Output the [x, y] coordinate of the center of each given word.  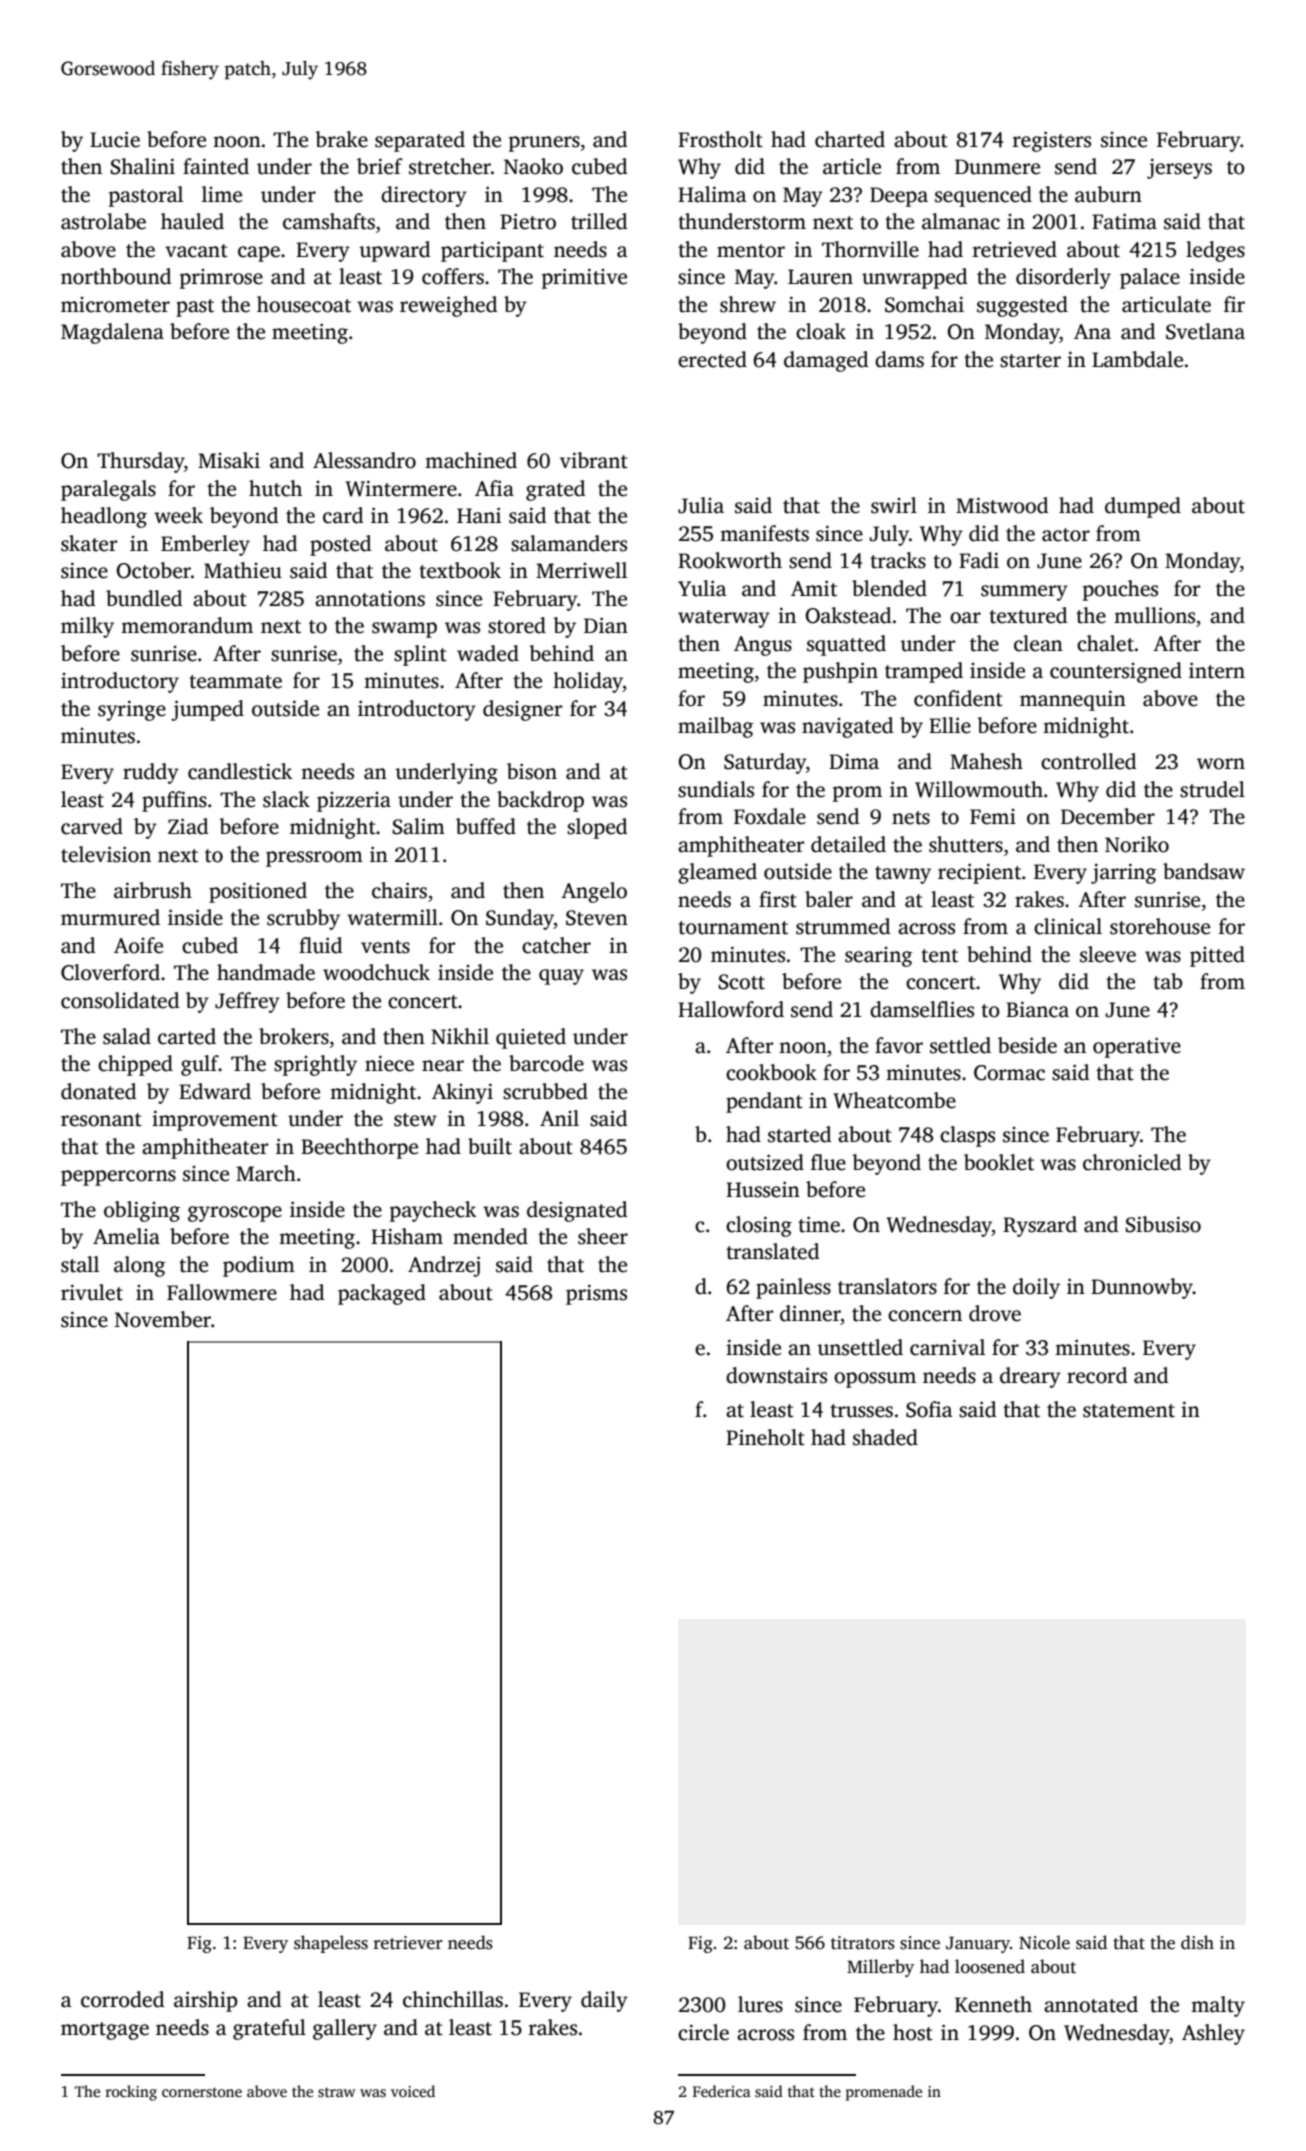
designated [577, 1211]
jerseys [1179, 168]
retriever [408, 1943]
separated [420, 141]
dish [1197, 1942]
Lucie [115, 139]
